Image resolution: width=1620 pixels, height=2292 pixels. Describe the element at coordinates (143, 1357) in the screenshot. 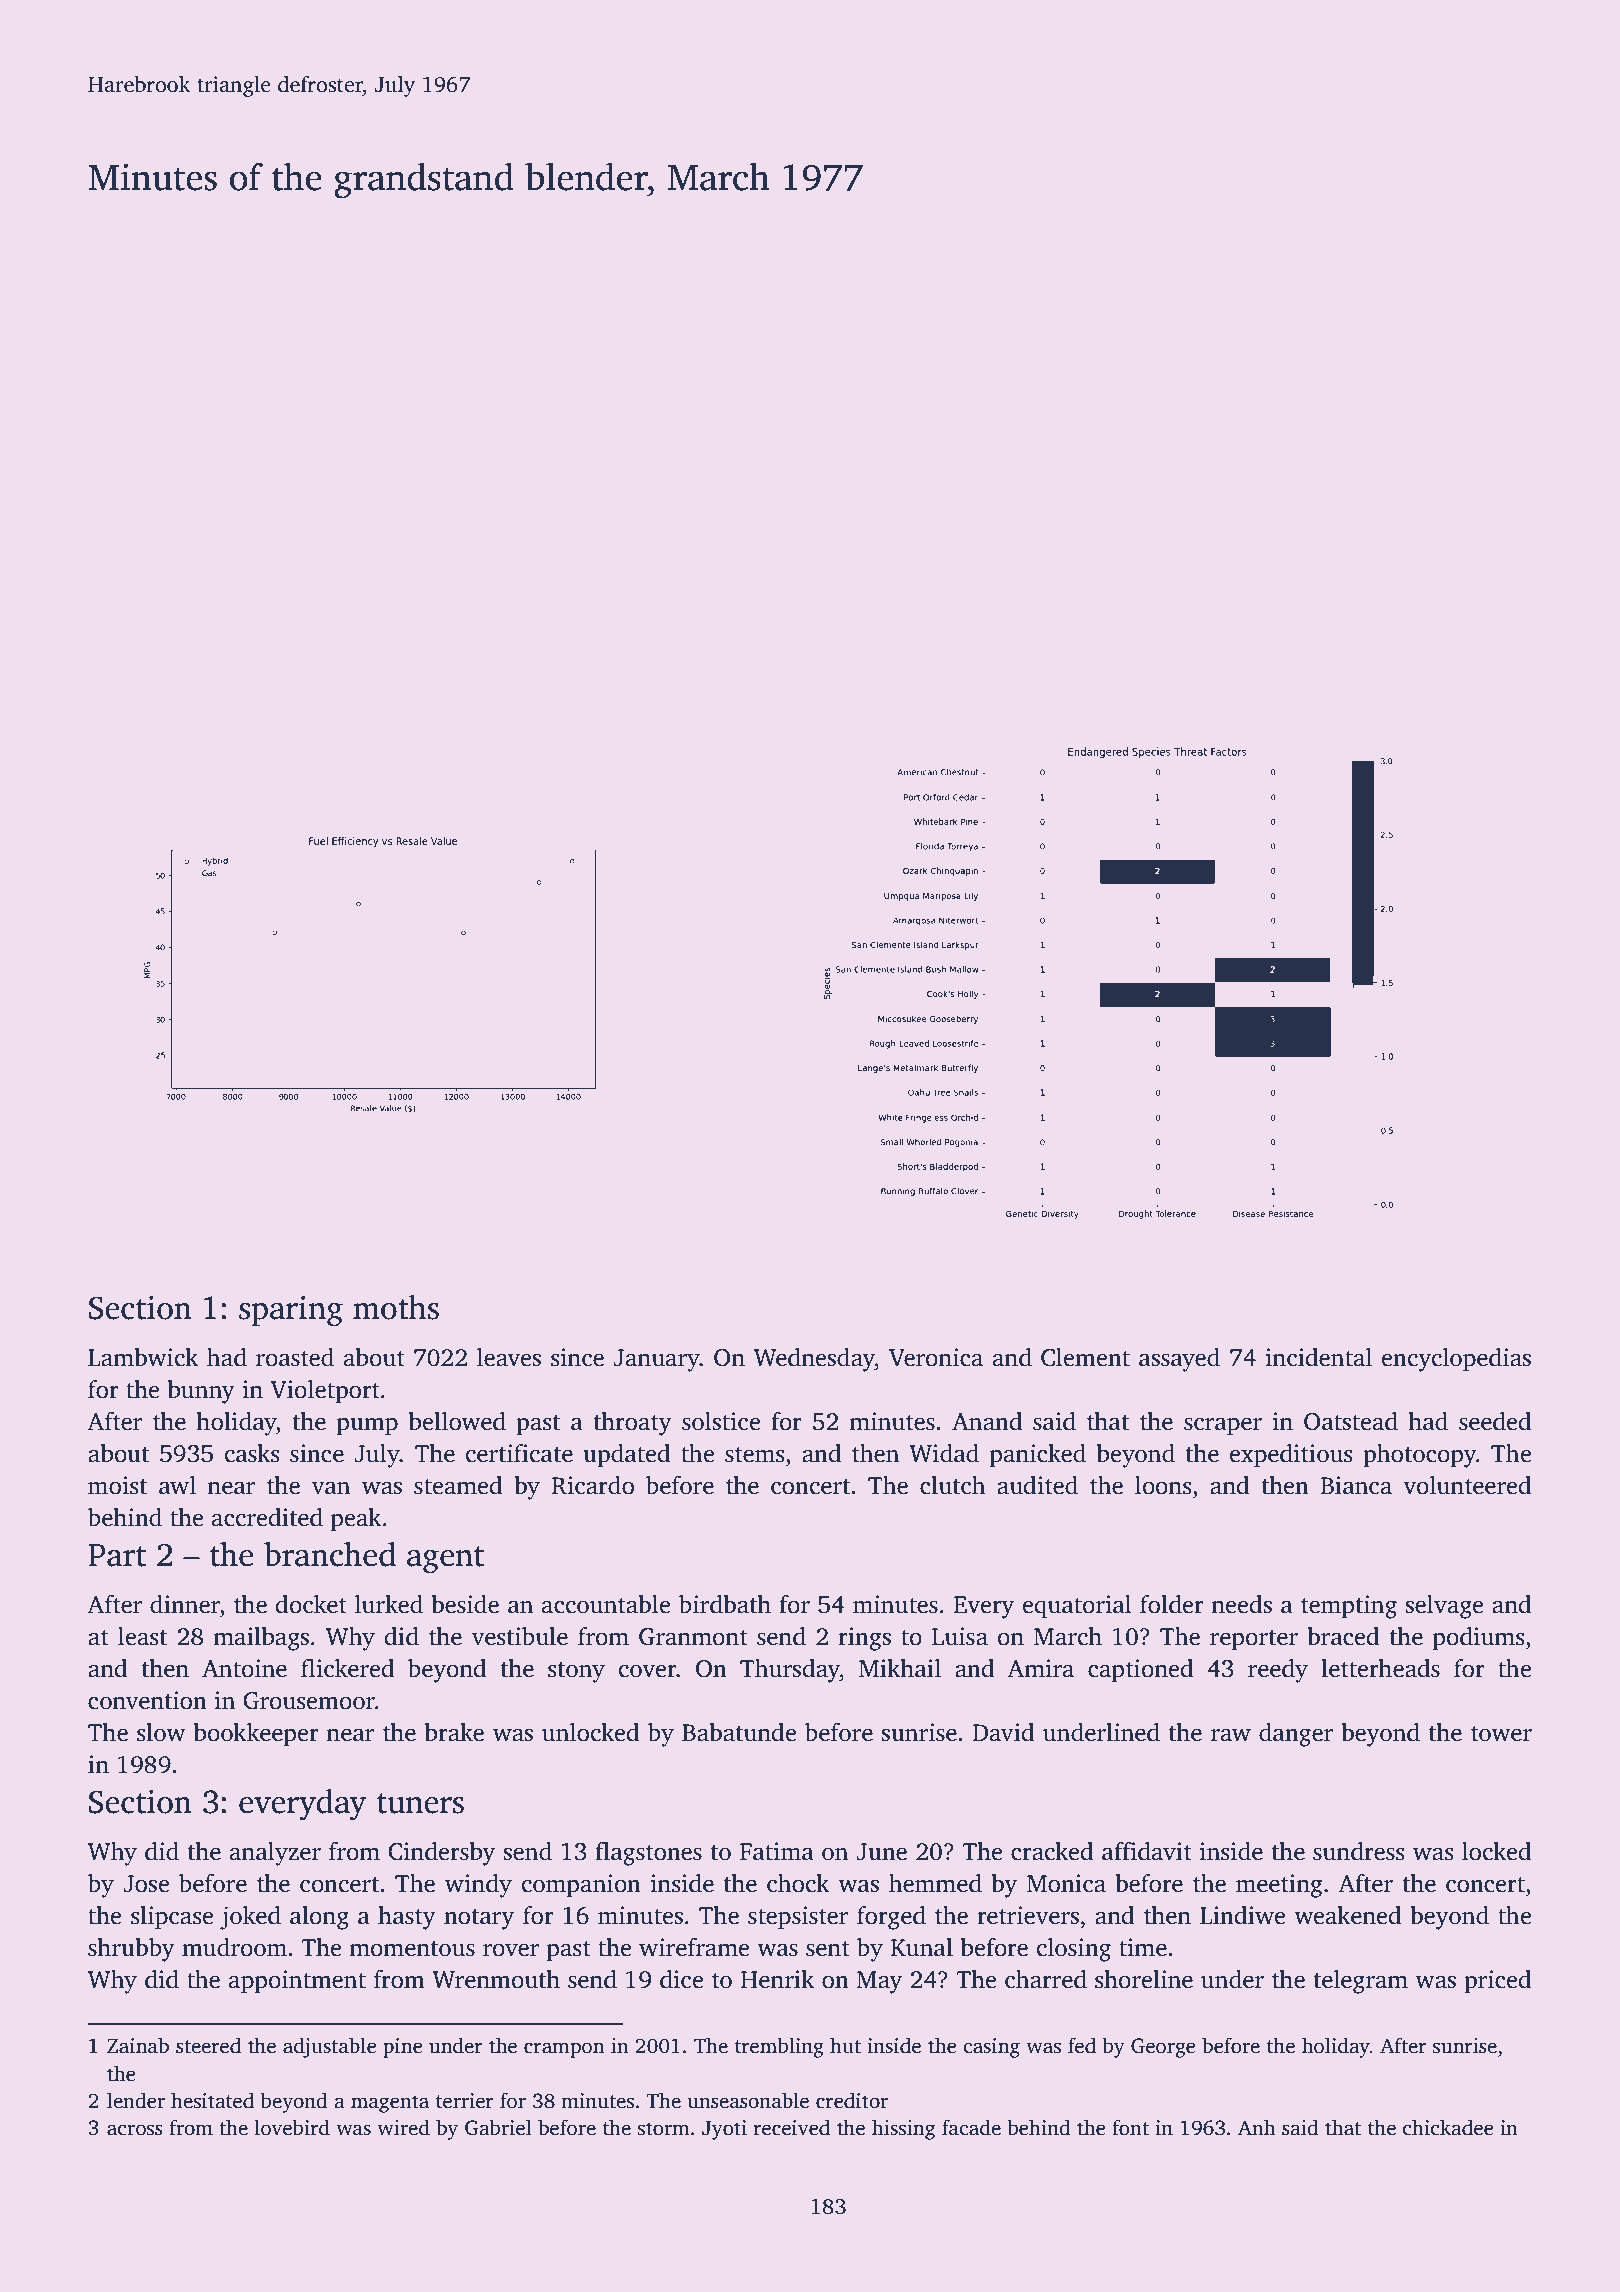

I see `Lambwick` at that location.
